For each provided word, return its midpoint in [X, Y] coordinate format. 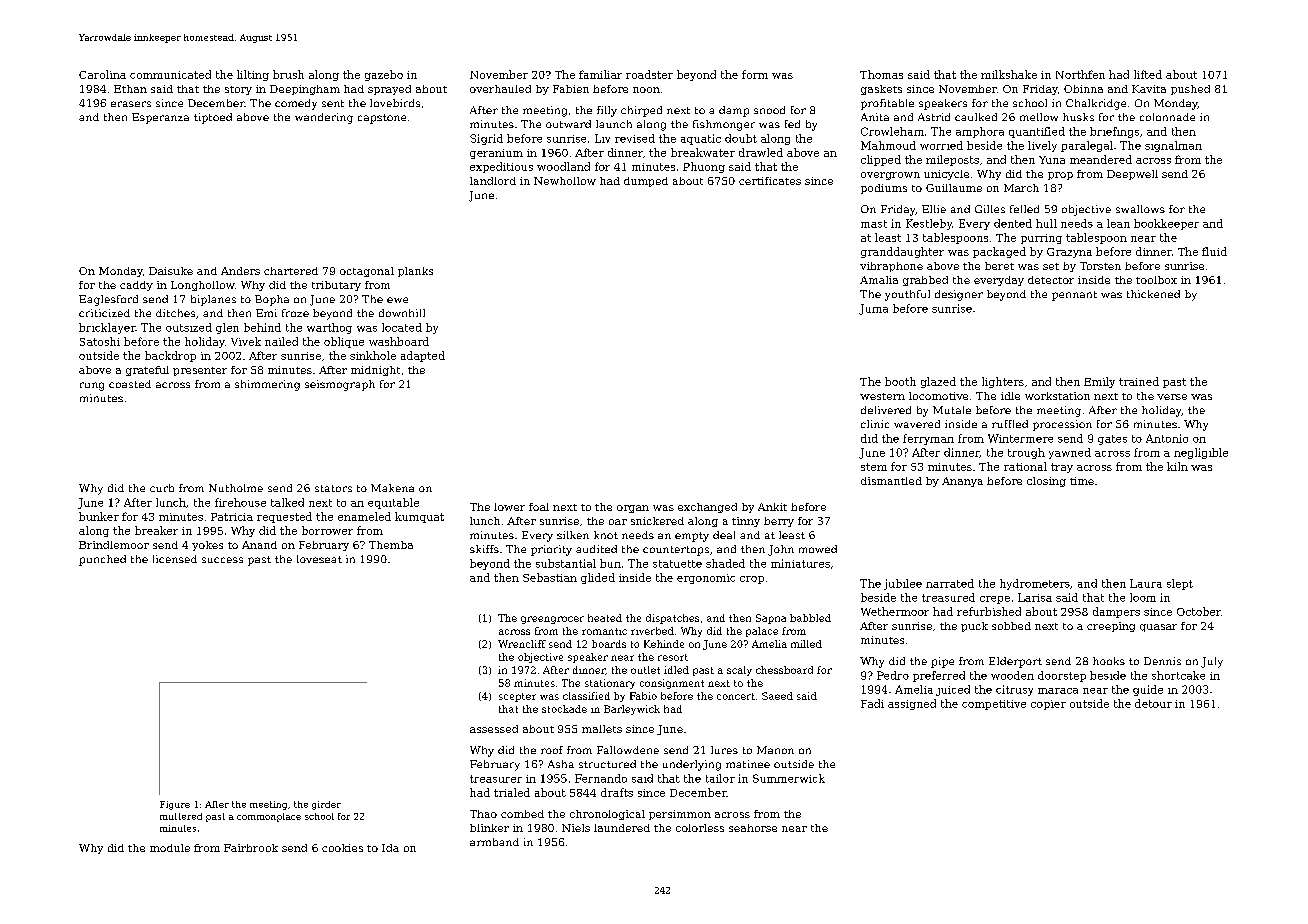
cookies [342, 848]
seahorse [753, 828]
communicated [170, 74]
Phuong [704, 167]
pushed [1190, 90]
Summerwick [789, 778]
